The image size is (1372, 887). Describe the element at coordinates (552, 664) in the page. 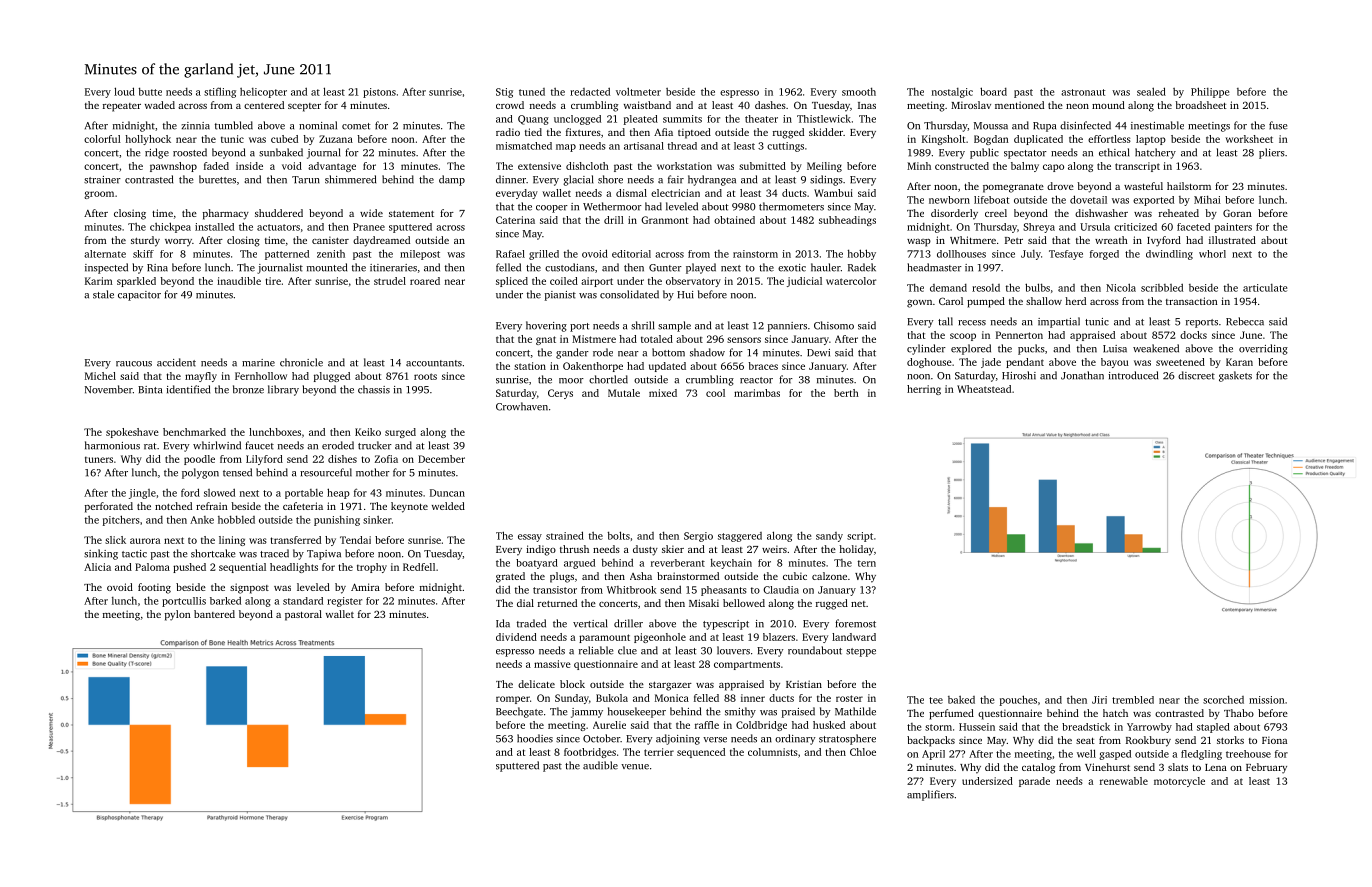

I see `massive` at that location.
